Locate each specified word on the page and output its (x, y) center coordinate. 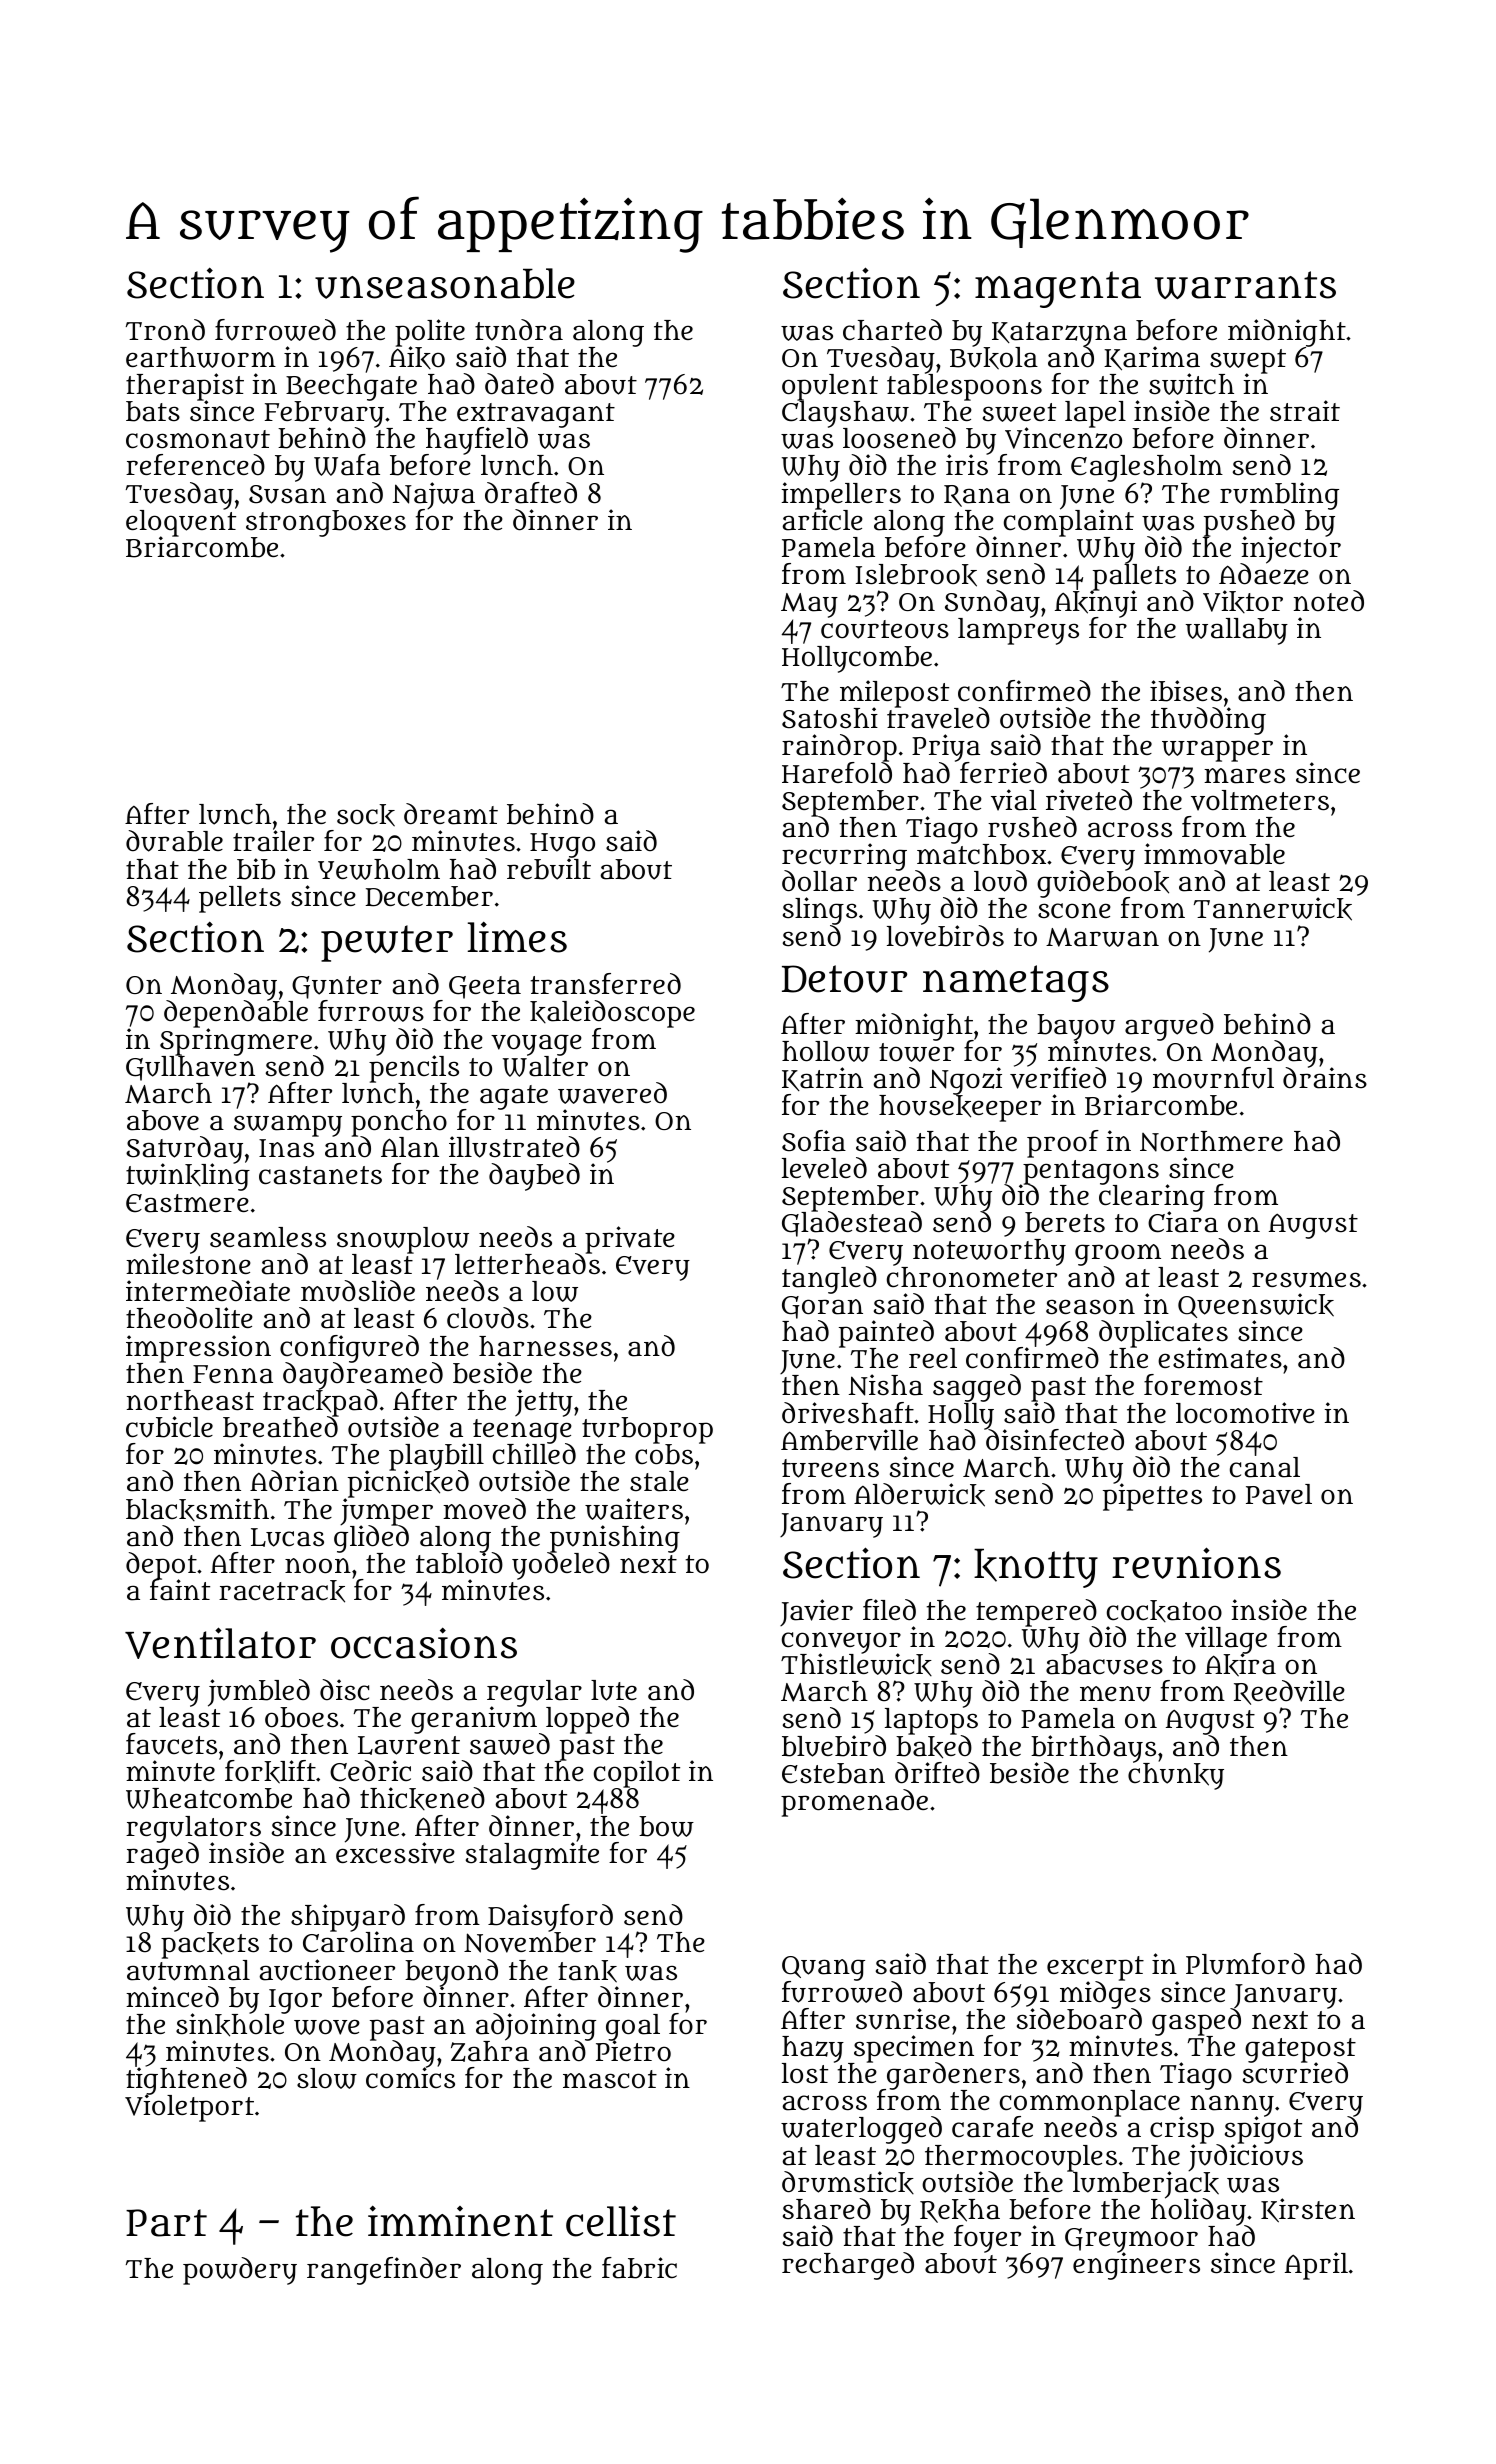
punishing (614, 1539)
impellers (841, 496)
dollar (819, 881)
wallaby (1237, 631)
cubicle (169, 1427)
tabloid (459, 1563)
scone (1074, 911)
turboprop (647, 1430)
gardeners (952, 2076)
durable (174, 841)
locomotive (1245, 1413)
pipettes (1152, 1497)
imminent (460, 2221)
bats (153, 411)
